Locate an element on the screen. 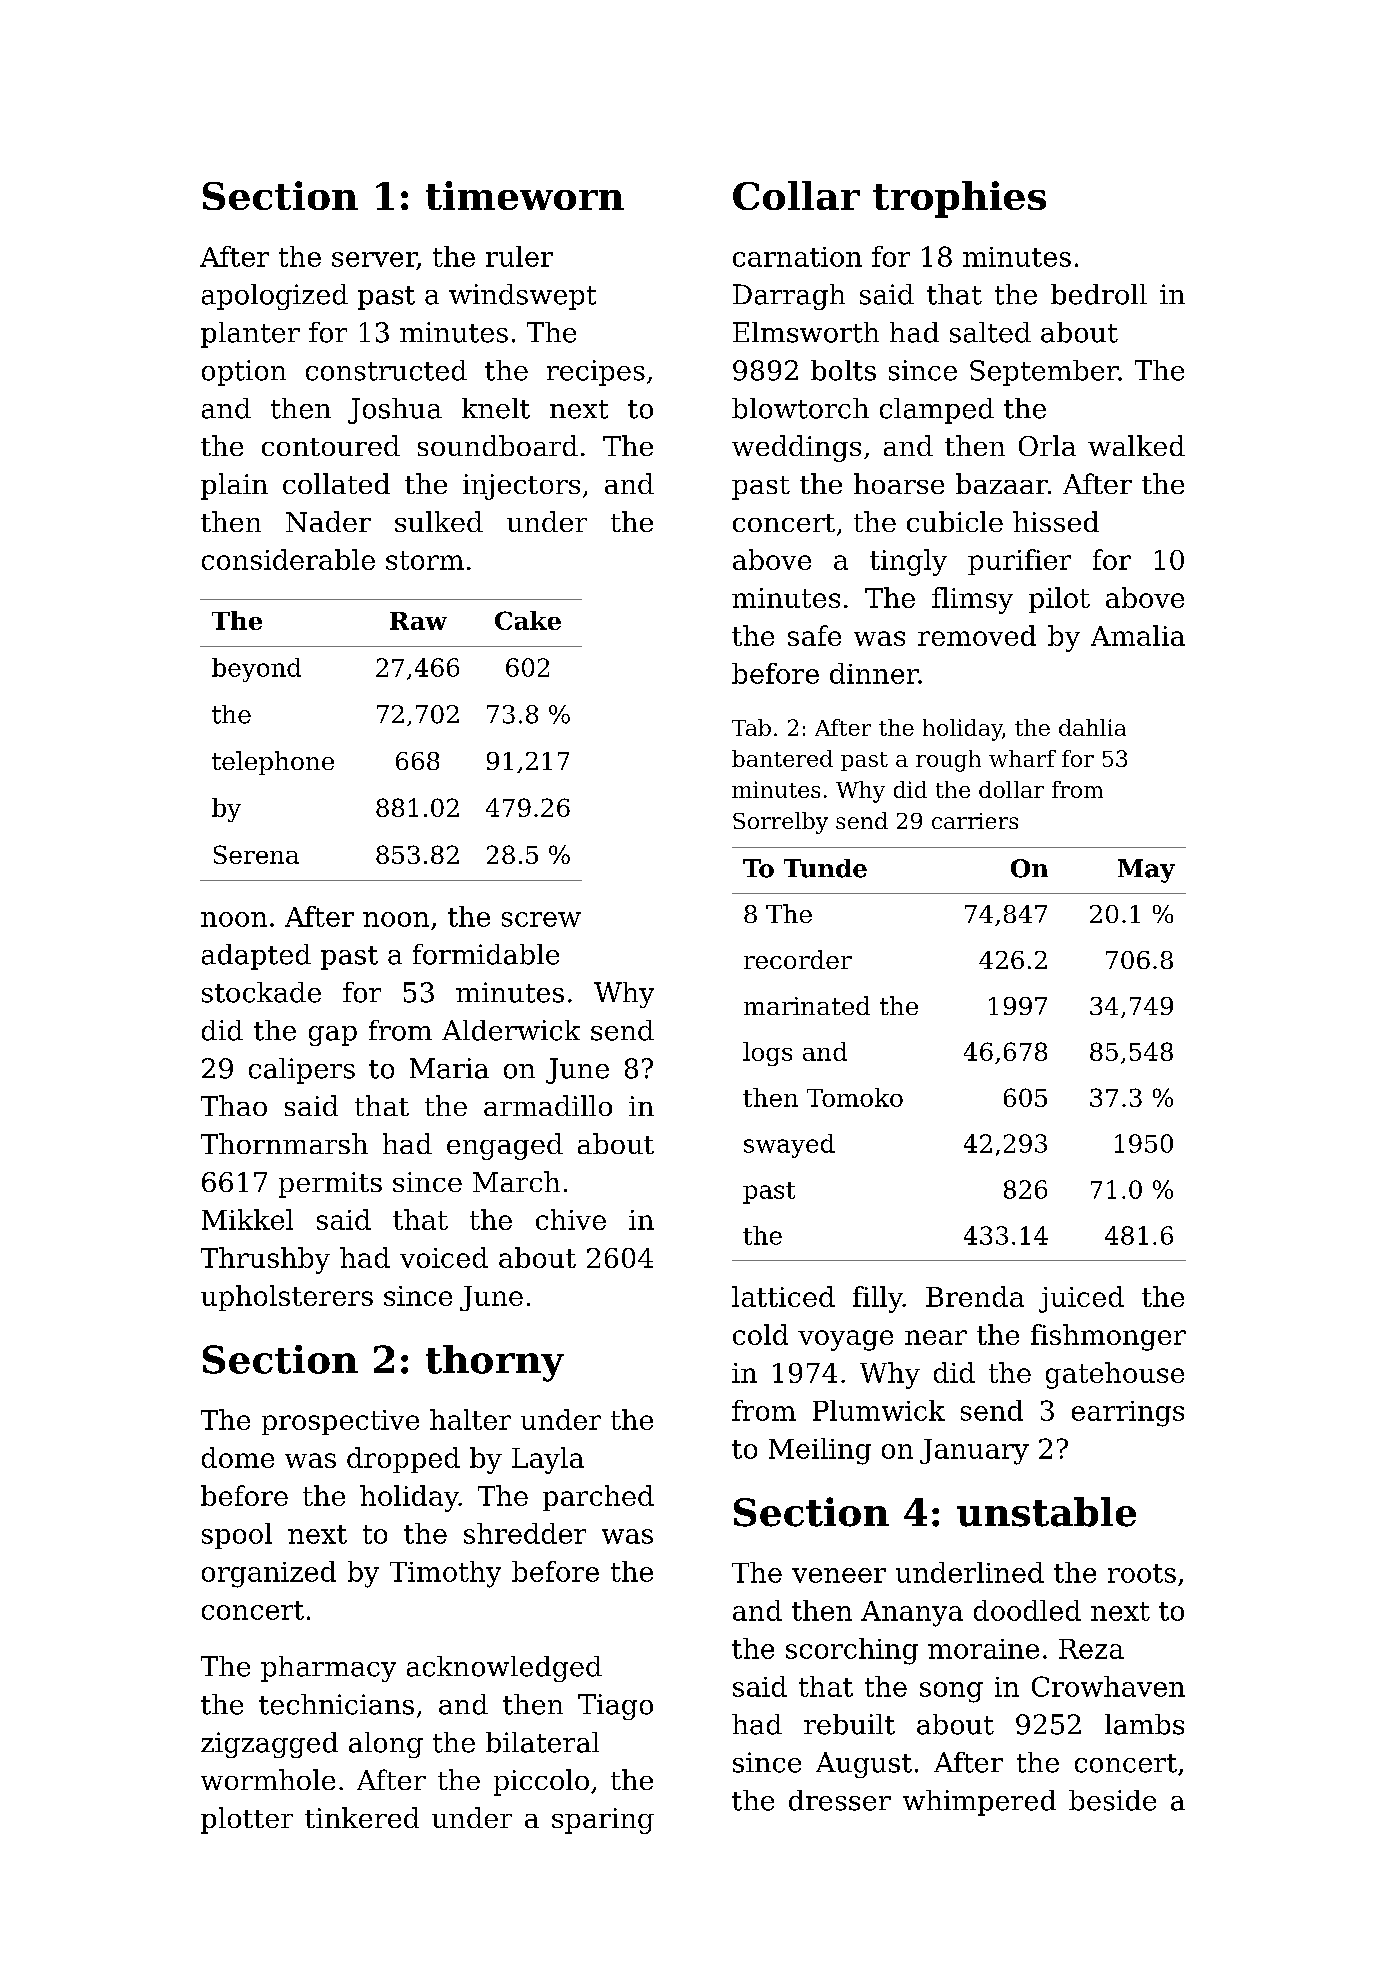 The width and height of the screenshot is (1386, 1969). Collar is located at coordinates (796, 195).
